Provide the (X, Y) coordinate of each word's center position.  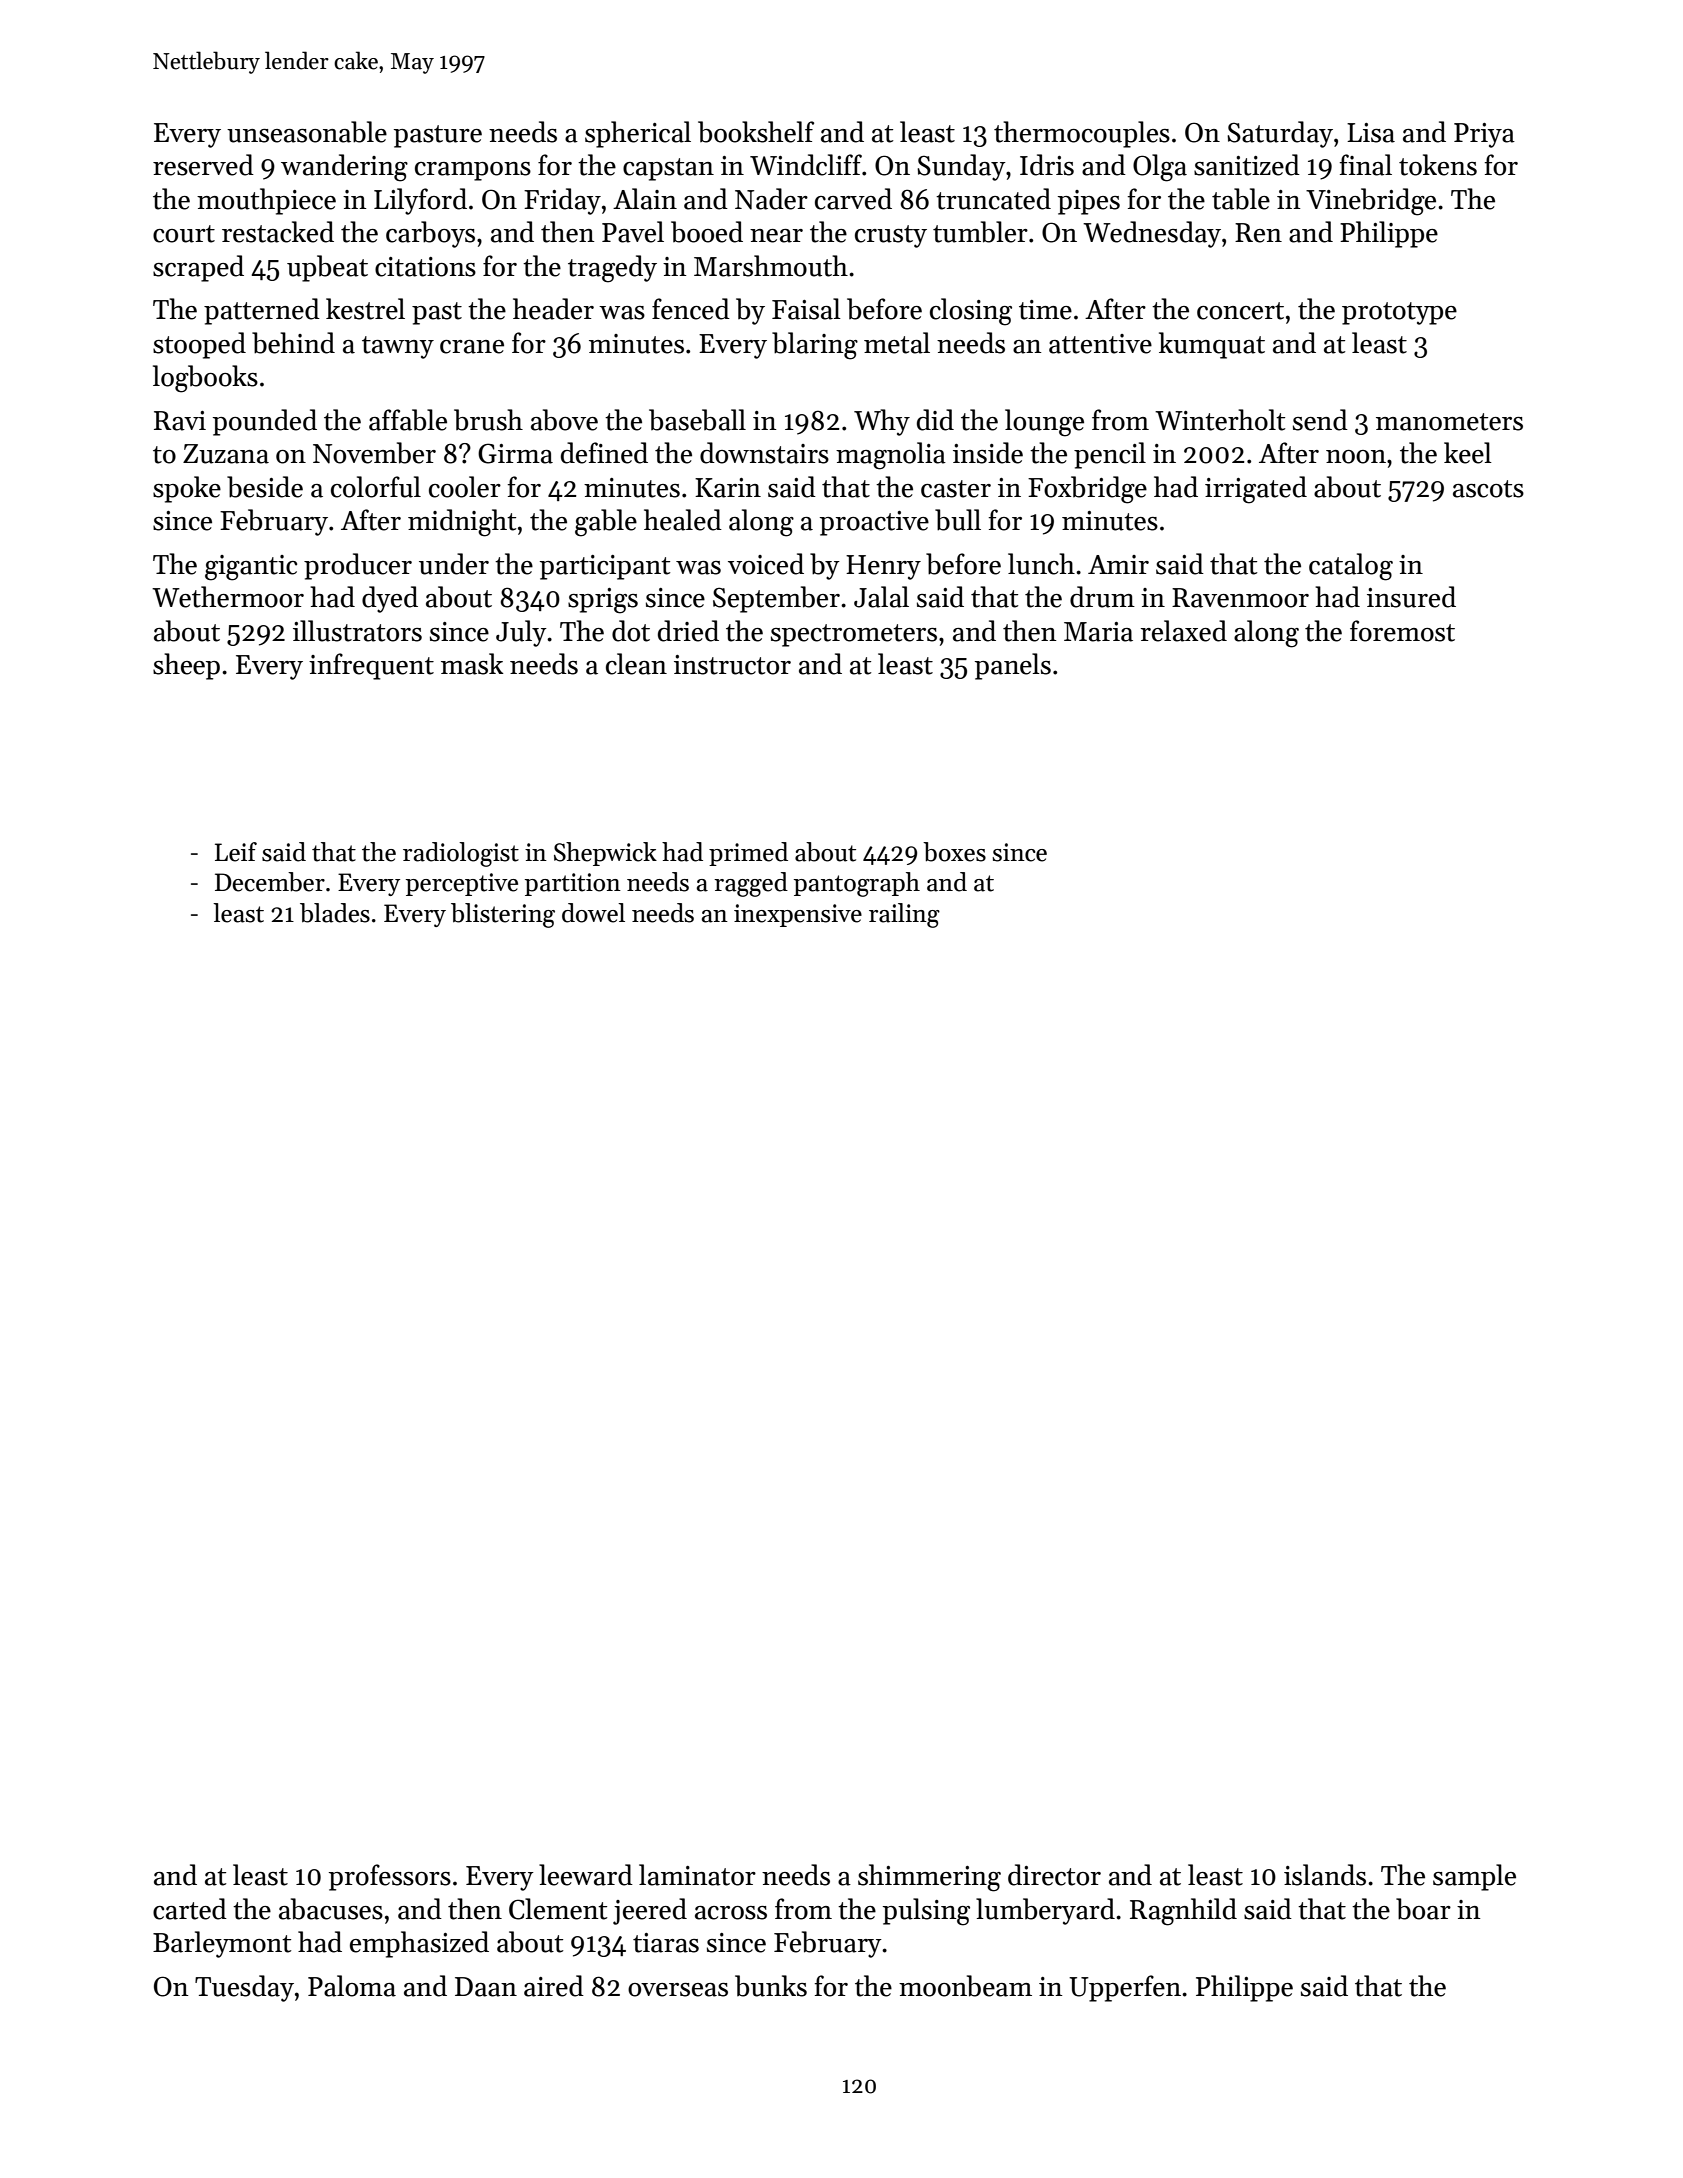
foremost (1402, 631)
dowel (593, 913)
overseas (678, 1990)
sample (1474, 1877)
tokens (1438, 165)
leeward (586, 1875)
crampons (473, 171)
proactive (874, 523)
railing (904, 915)
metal (897, 343)
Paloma (352, 1986)
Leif (236, 852)
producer (358, 566)
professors (390, 1877)
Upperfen (1125, 1988)
